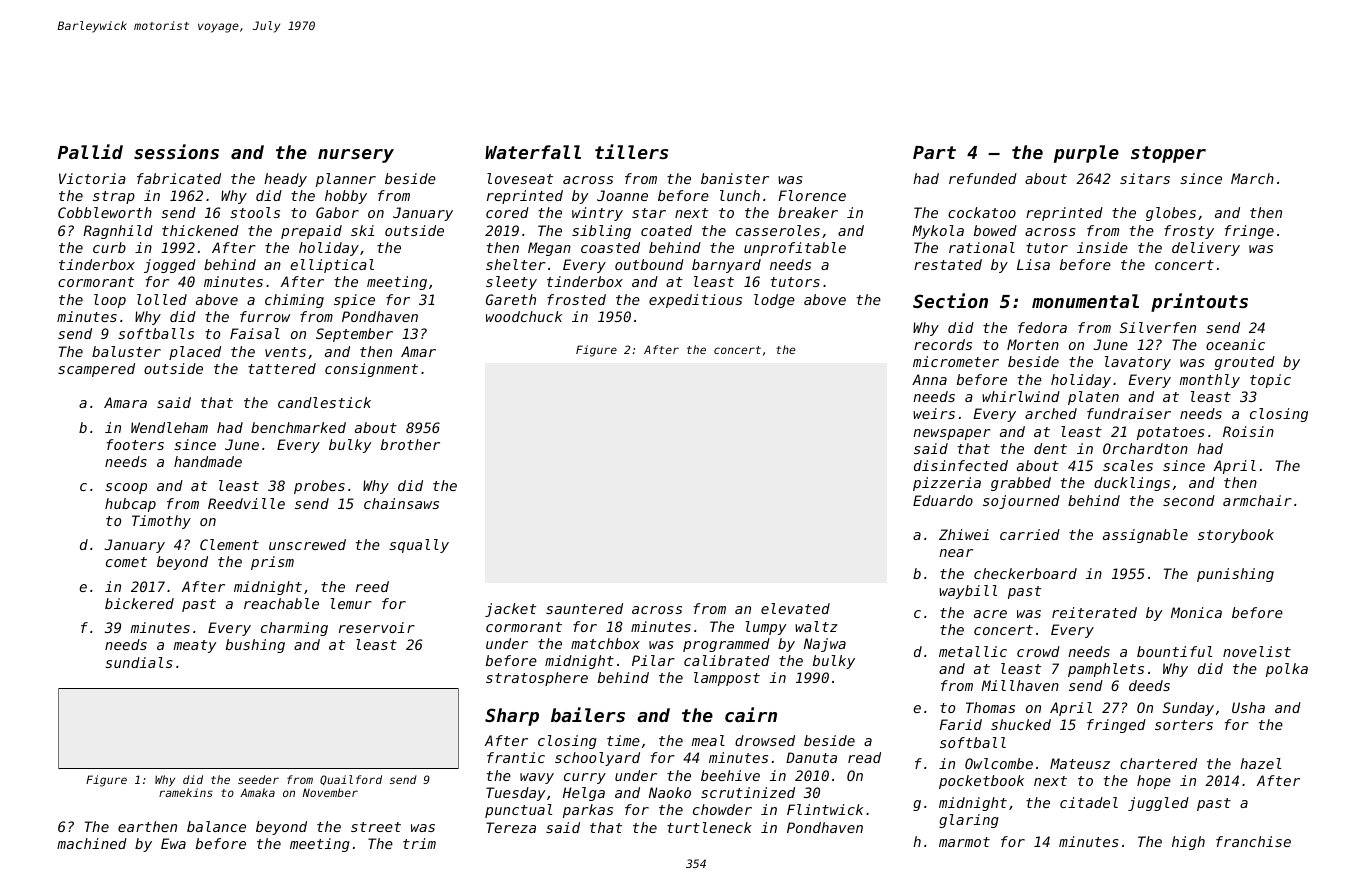 This page has width=1372, height=887. I want to click on records, so click(943, 344).
